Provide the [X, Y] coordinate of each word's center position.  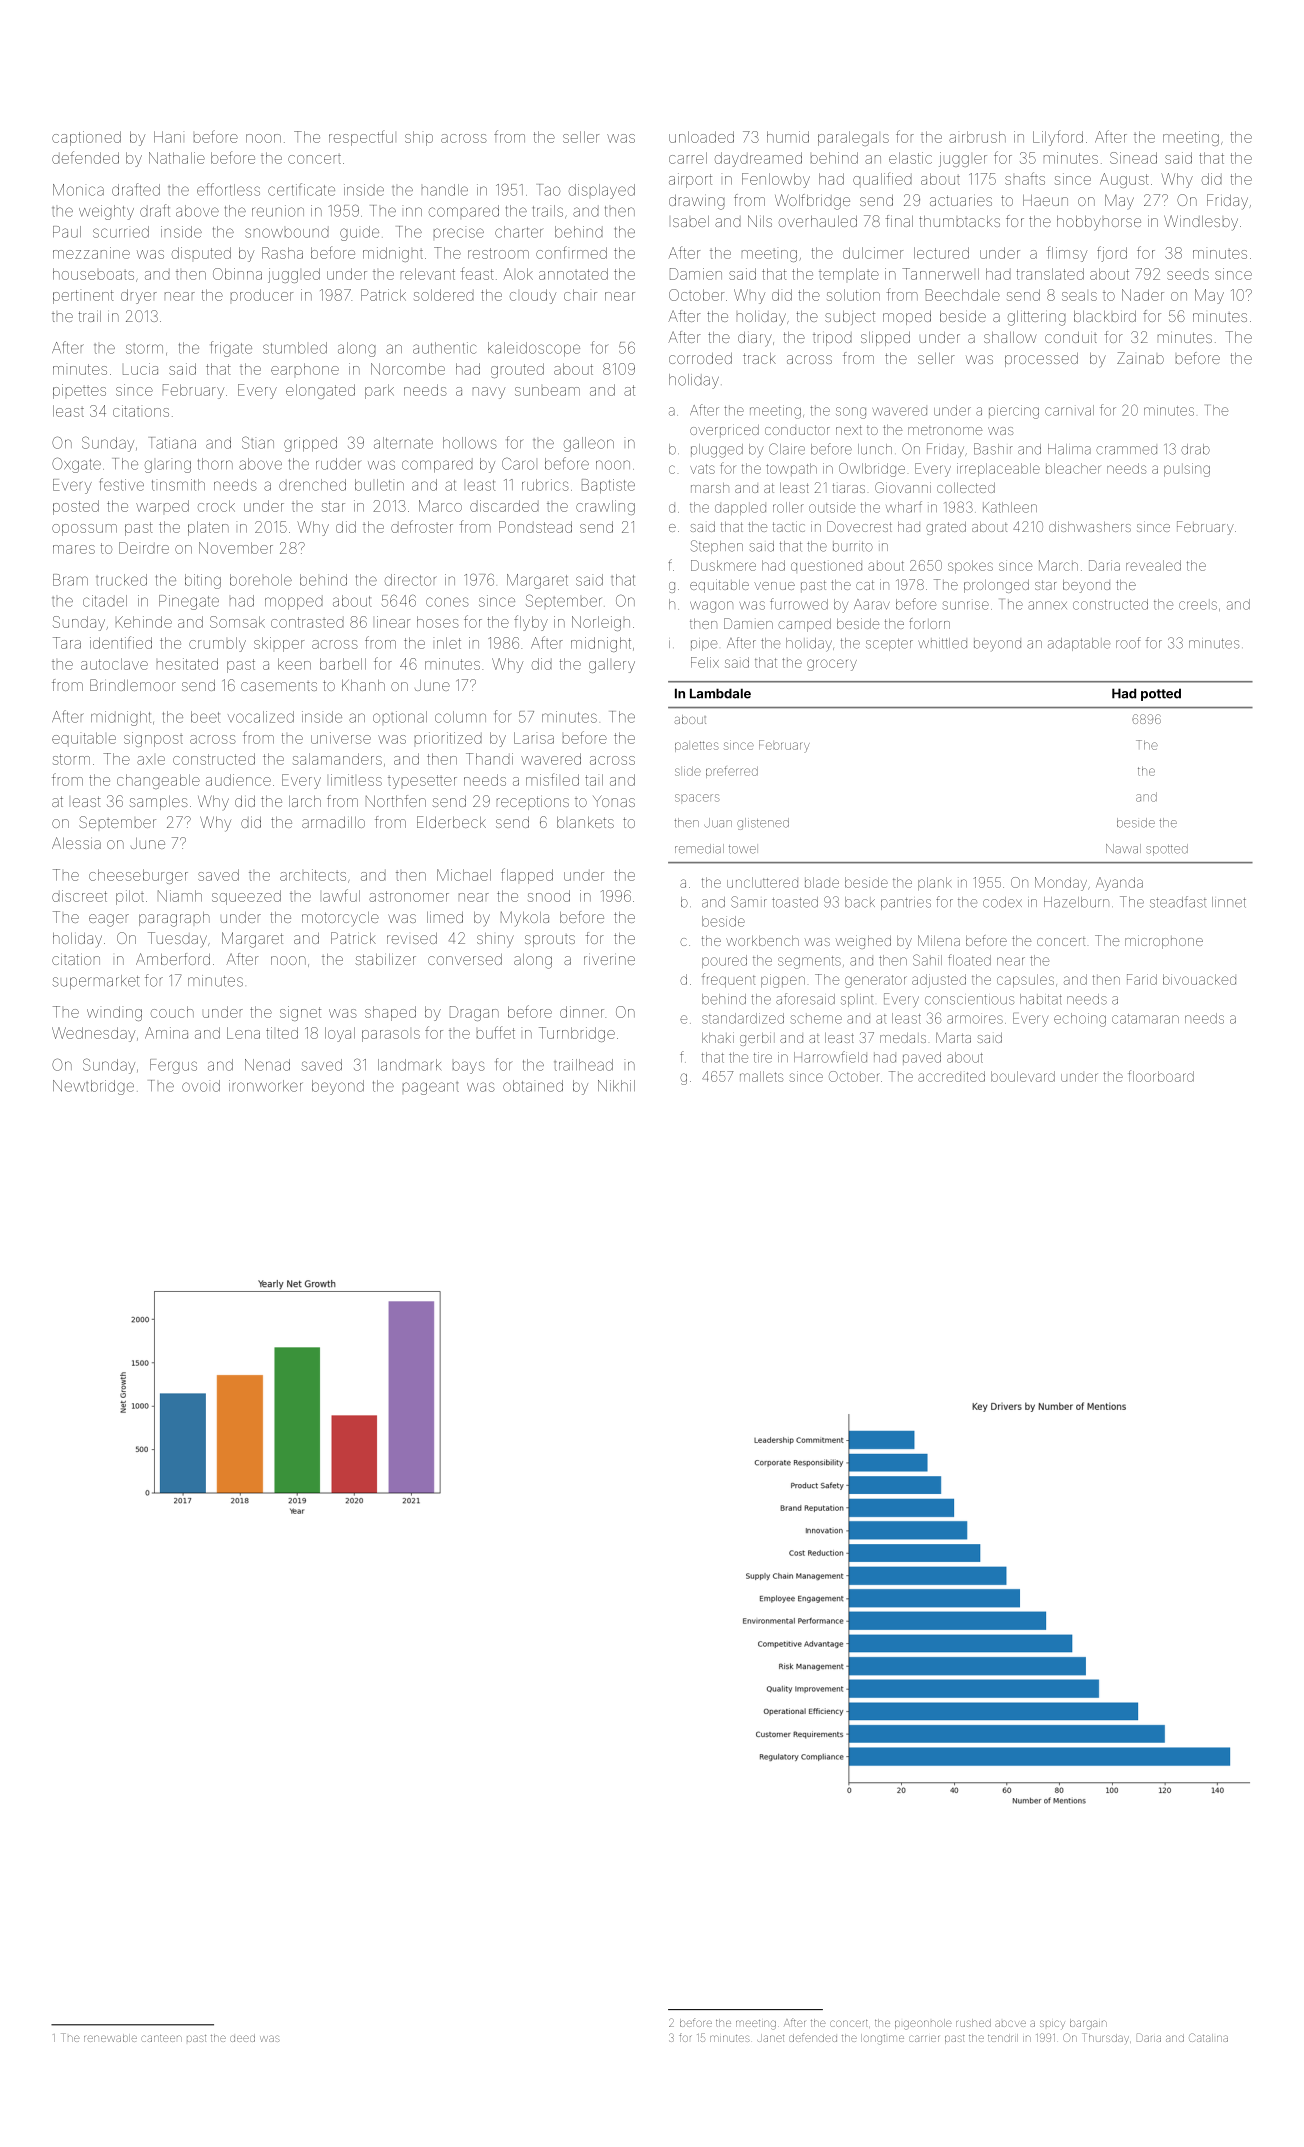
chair [580, 295]
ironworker [266, 1086]
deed [242, 2038]
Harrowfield [830, 1057]
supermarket [96, 982]
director [411, 580]
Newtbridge [93, 1087]
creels [1198, 604]
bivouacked [1199, 979]
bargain [1088, 2024]
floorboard [1161, 1076]
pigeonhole [923, 2024]
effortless [228, 189]
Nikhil [616, 1086]
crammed [1126, 450]
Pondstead [535, 527]
